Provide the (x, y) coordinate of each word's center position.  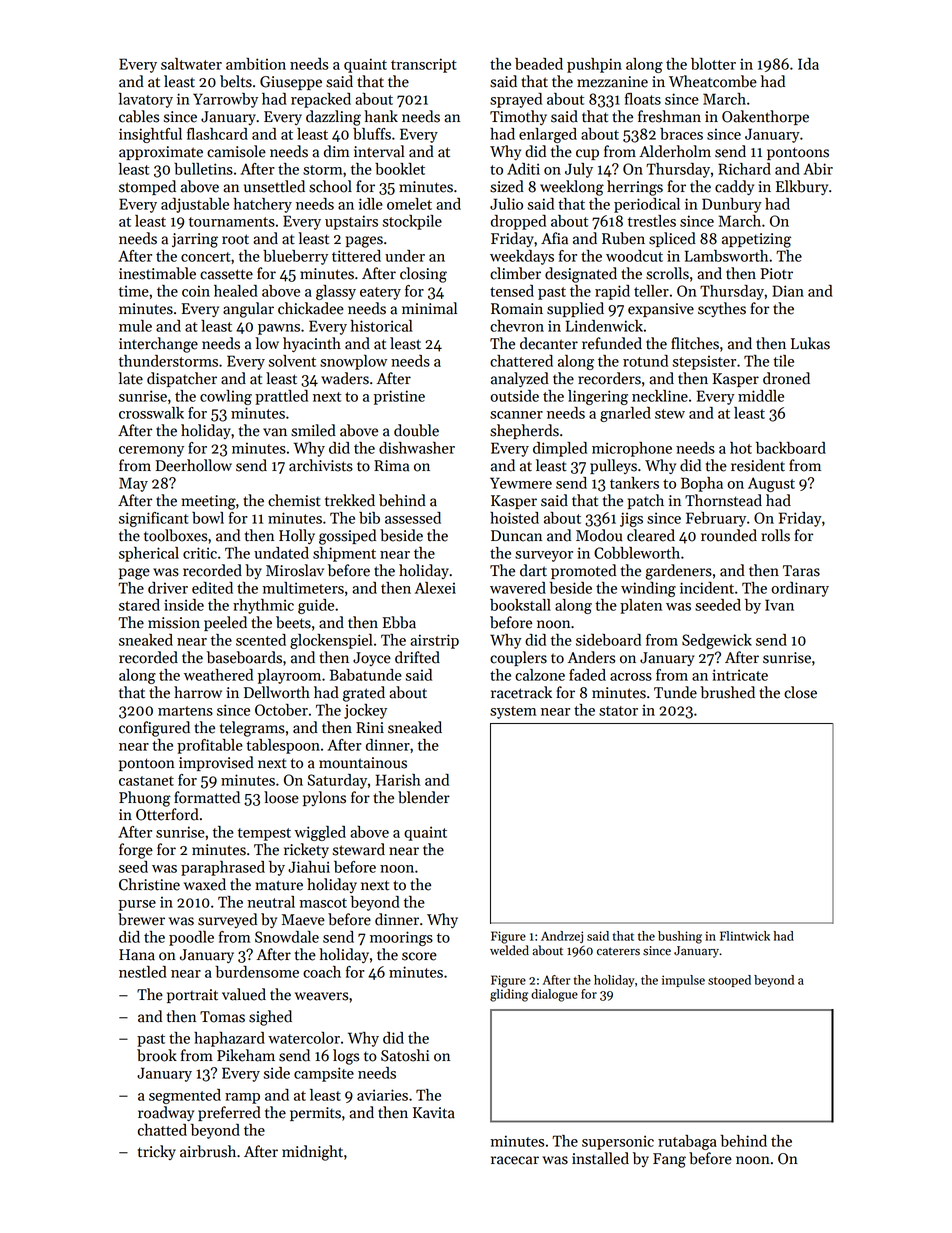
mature (279, 885)
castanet (146, 781)
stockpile (412, 222)
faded (587, 675)
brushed (727, 692)
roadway (166, 1113)
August (771, 484)
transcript (424, 65)
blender (424, 797)
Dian (788, 291)
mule (135, 326)
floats (643, 99)
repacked (321, 100)
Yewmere (521, 483)
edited (212, 588)
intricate (740, 675)
